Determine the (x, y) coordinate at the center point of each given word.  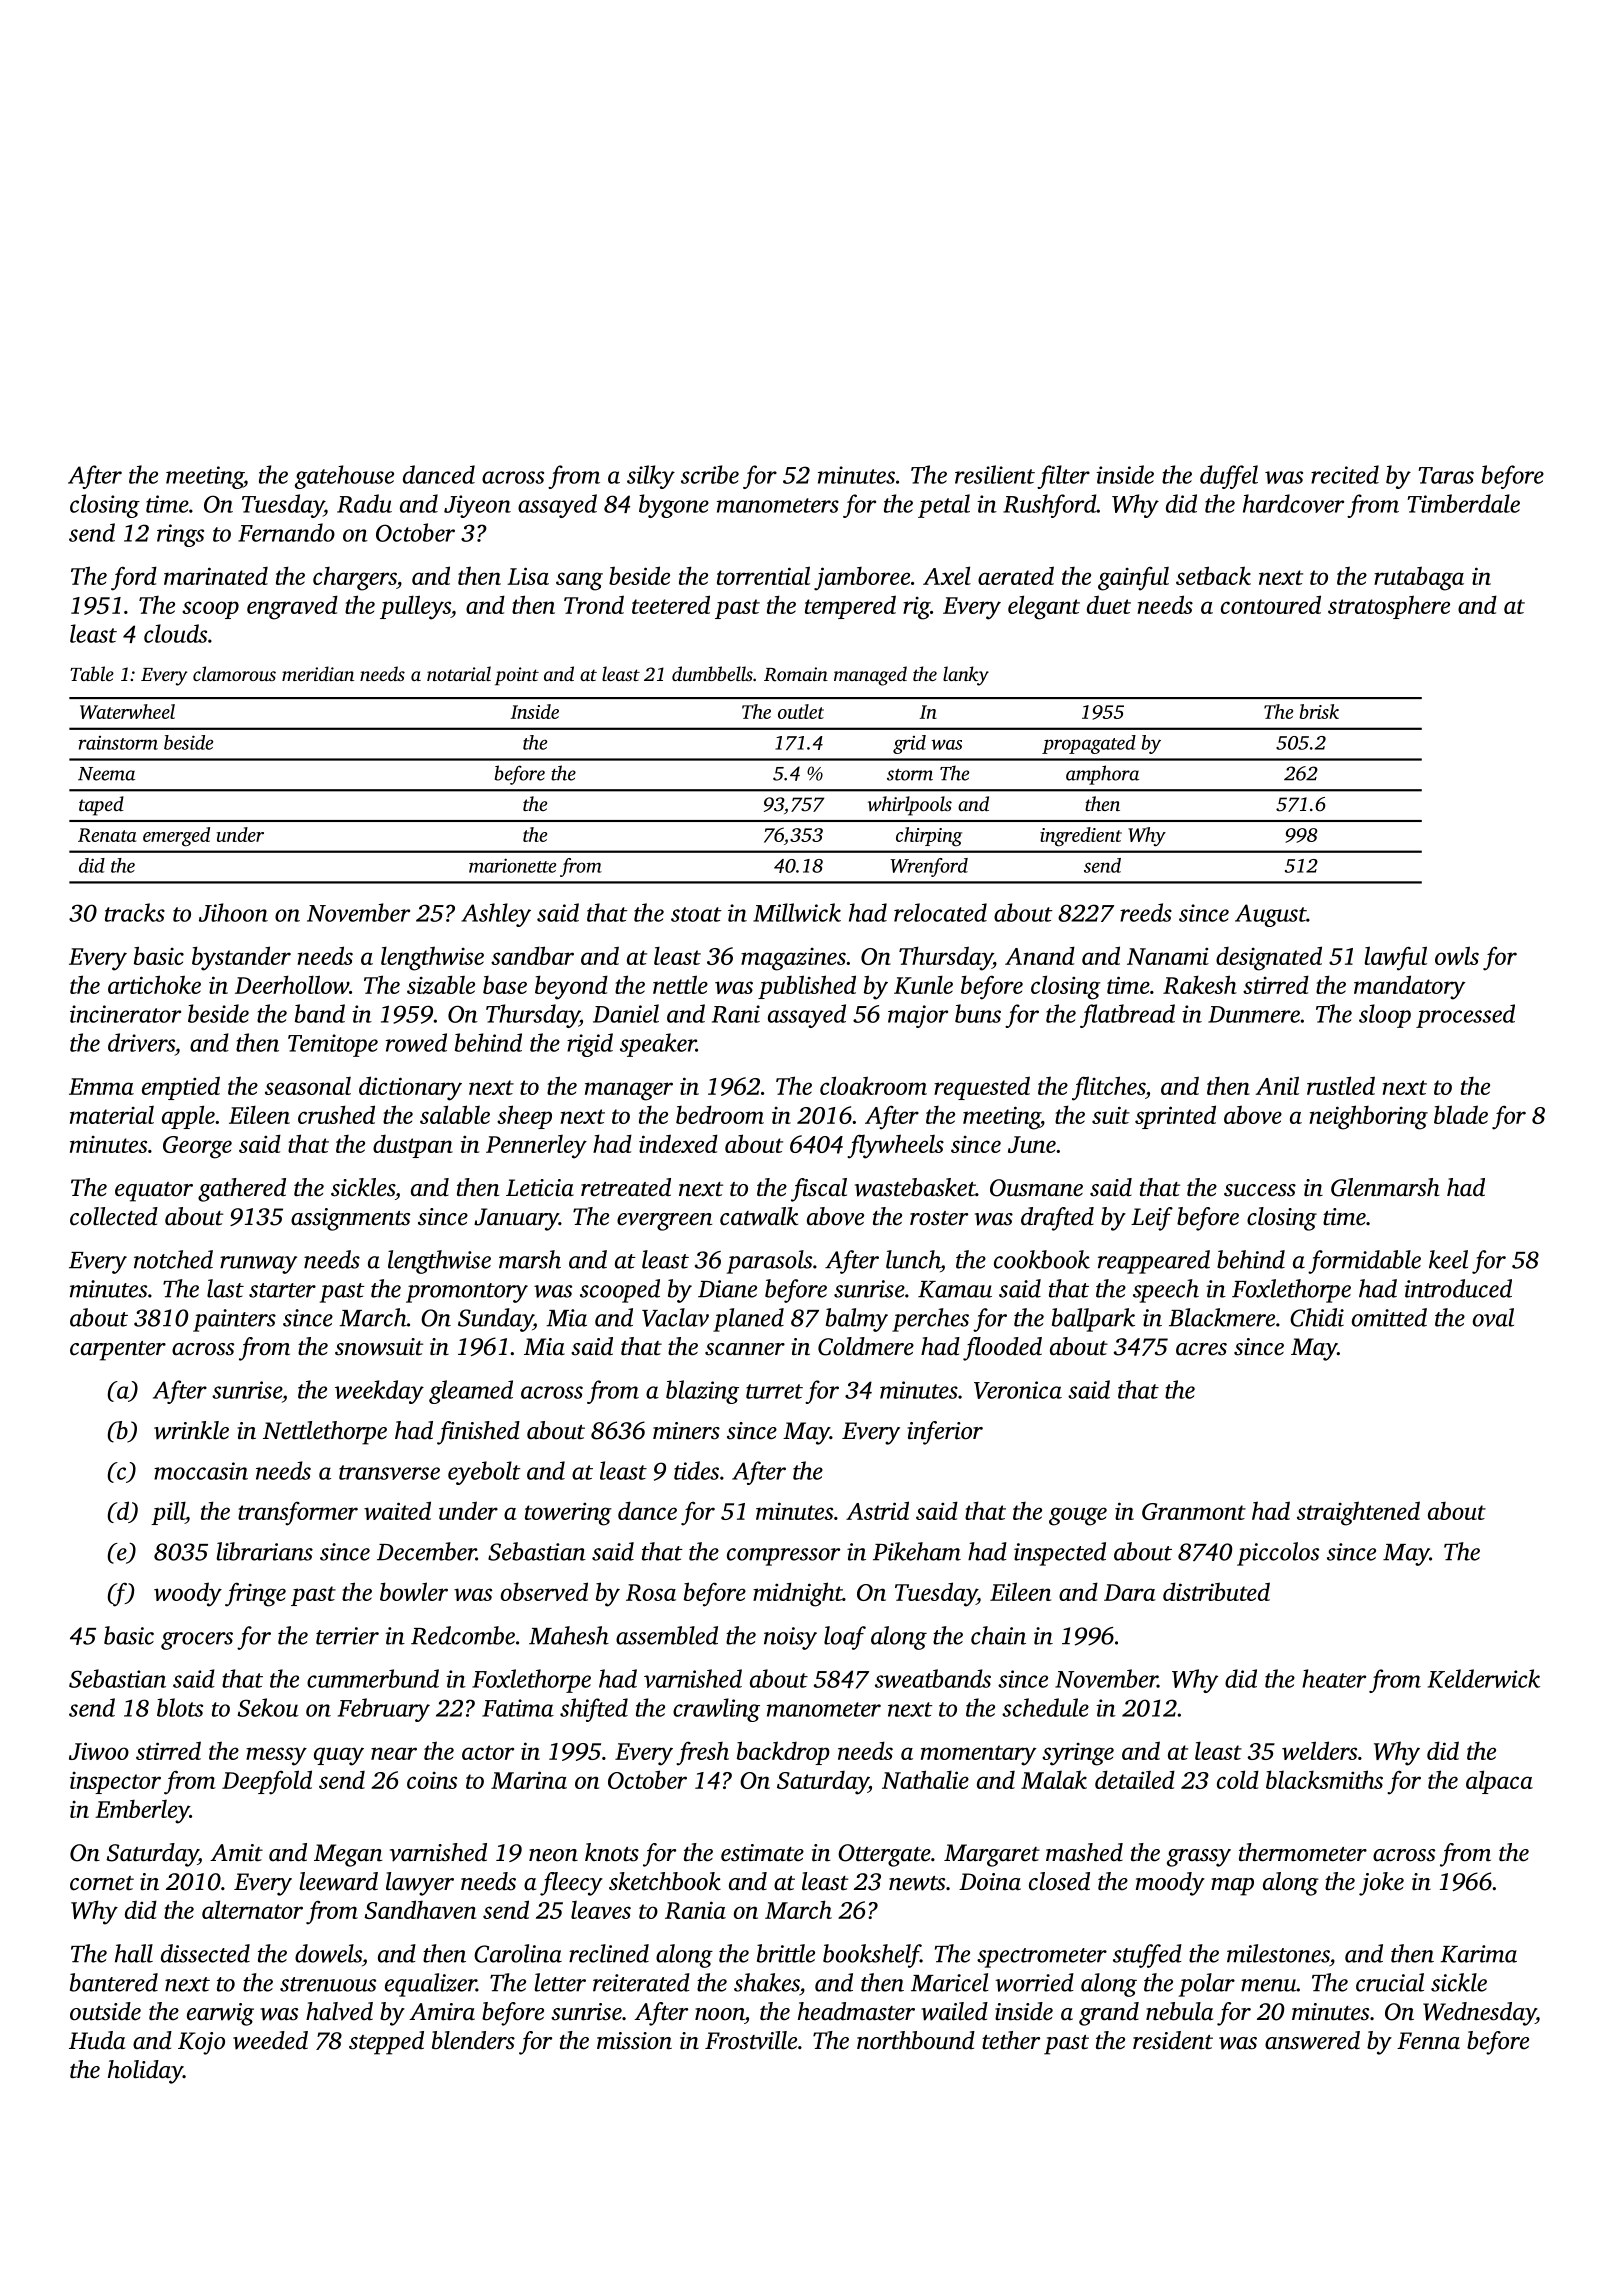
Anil (1277, 1085)
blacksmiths (1324, 1779)
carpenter (118, 1351)
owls (1457, 955)
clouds (175, 633)
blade (1461, 1114)
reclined (609, 1953)
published (807, 987)
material (112, 1115)
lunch (913, 1259)
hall (134, 1953)
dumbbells (712, 673)
